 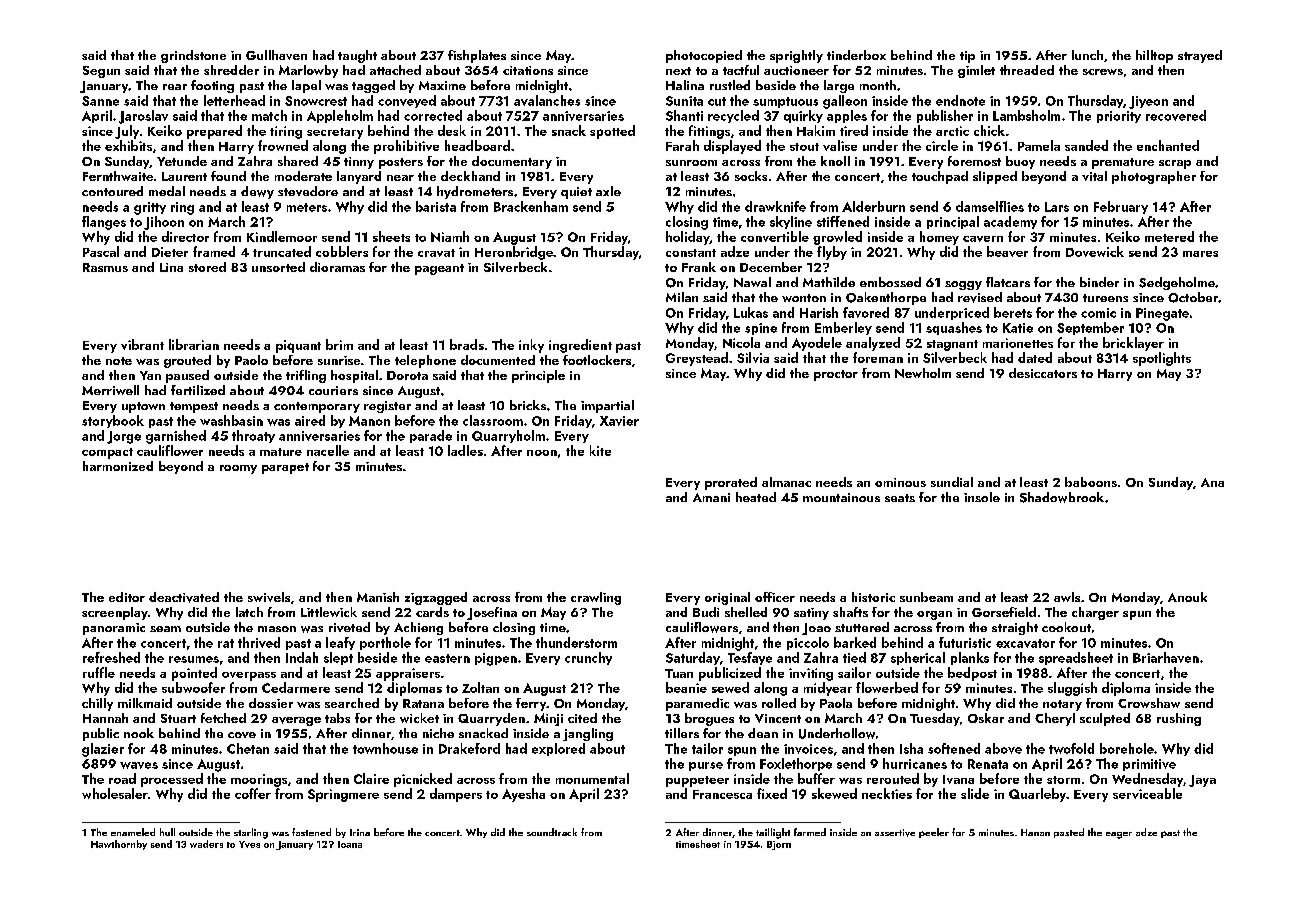 What do you see at coordinates (704, 56) in the page?
I see `photocopied` at bounding box center [704, 56].
